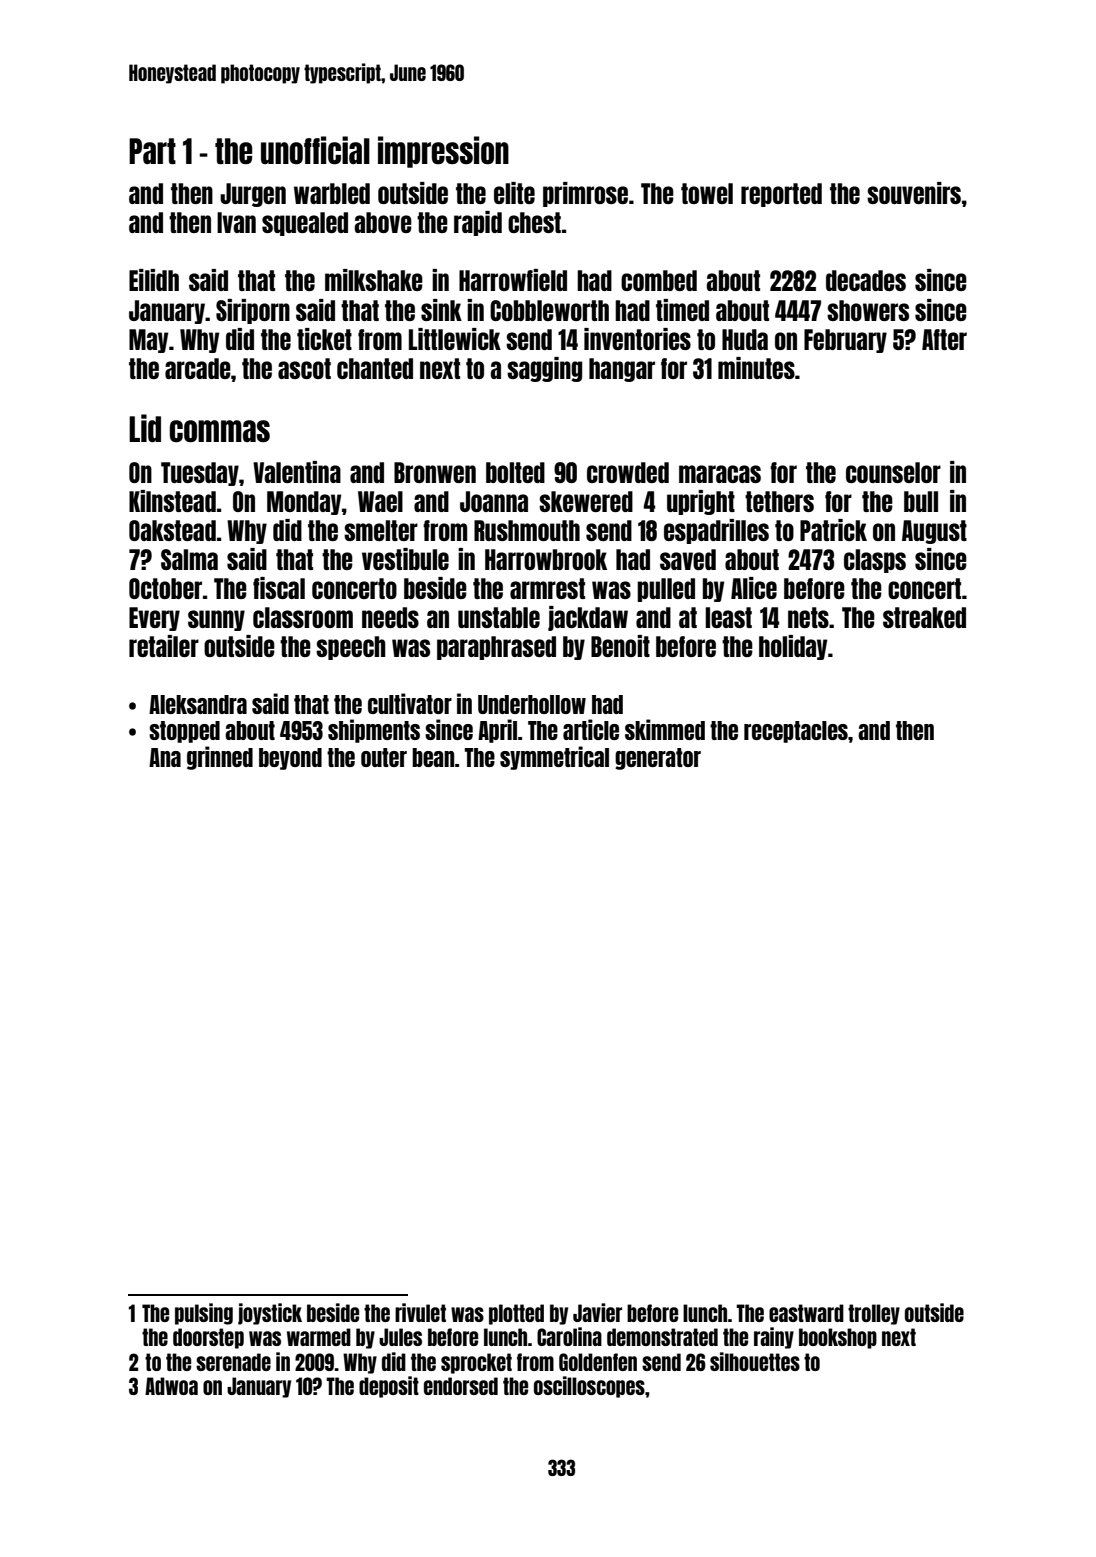 The height and width of the image is (1557, 1096). Describe the element at coordinates (375, 368) in the image. I see `chanted` at that location.
